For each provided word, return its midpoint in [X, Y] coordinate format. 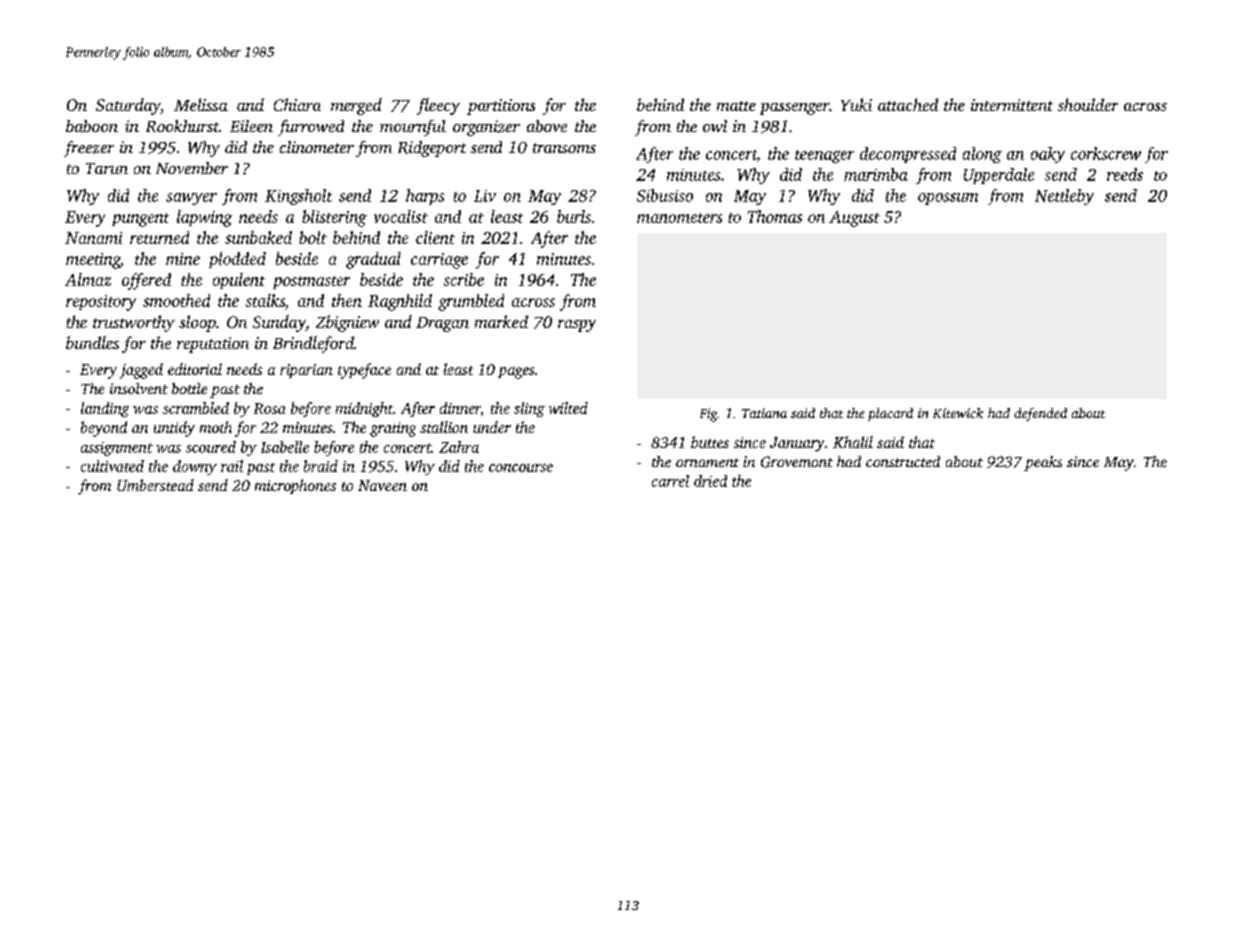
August [854, 219]
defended [1040, 414]
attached [908, 104]
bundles [92, 342]
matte [736, 106]
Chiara [297, 104]
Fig [708, 415]
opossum [948, 199]
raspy [577, 326]
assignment [117, 449]
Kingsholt [298, 197]
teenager [824, 156]
